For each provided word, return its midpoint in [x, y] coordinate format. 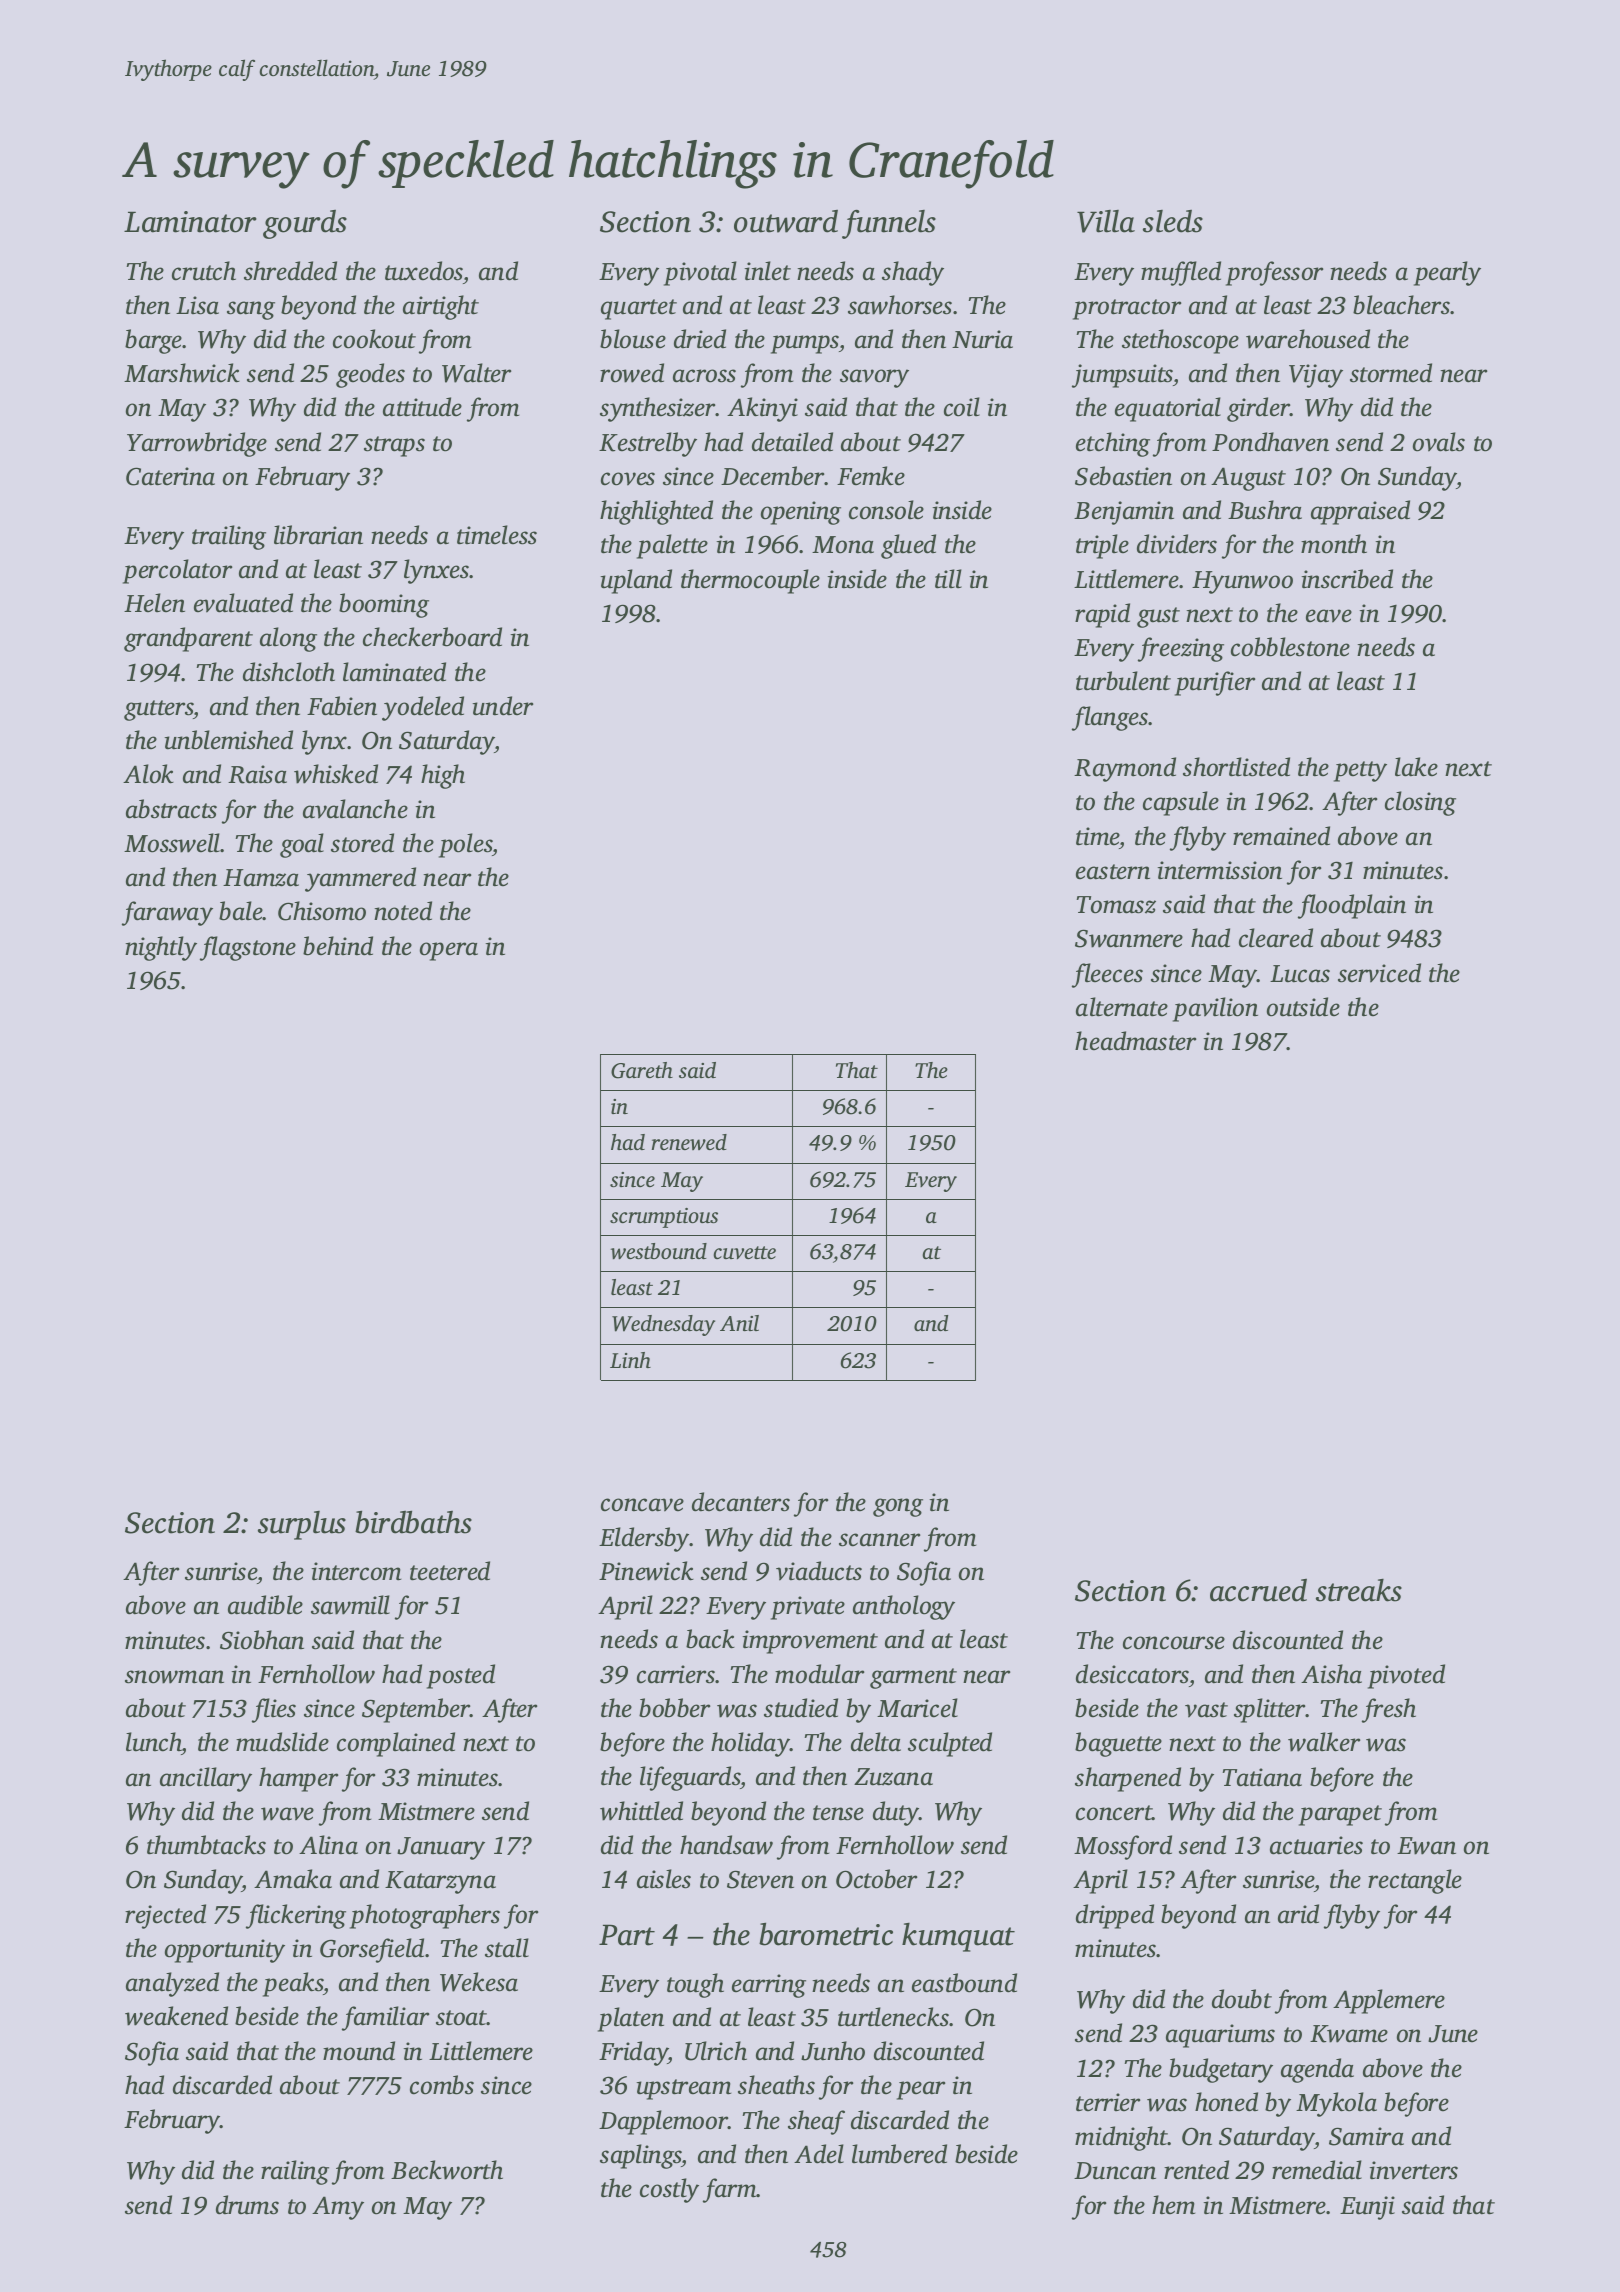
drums [247, 2205]
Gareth [642, 1070]
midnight [1121, 2138]
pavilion [1215, 1009]
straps [394, 446]
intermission [1219, 870]
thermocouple [750, 581]
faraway [167, 913]
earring [769, 1986]
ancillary [206, 1779]
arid [1298, 1914]
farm [730, 2190]
